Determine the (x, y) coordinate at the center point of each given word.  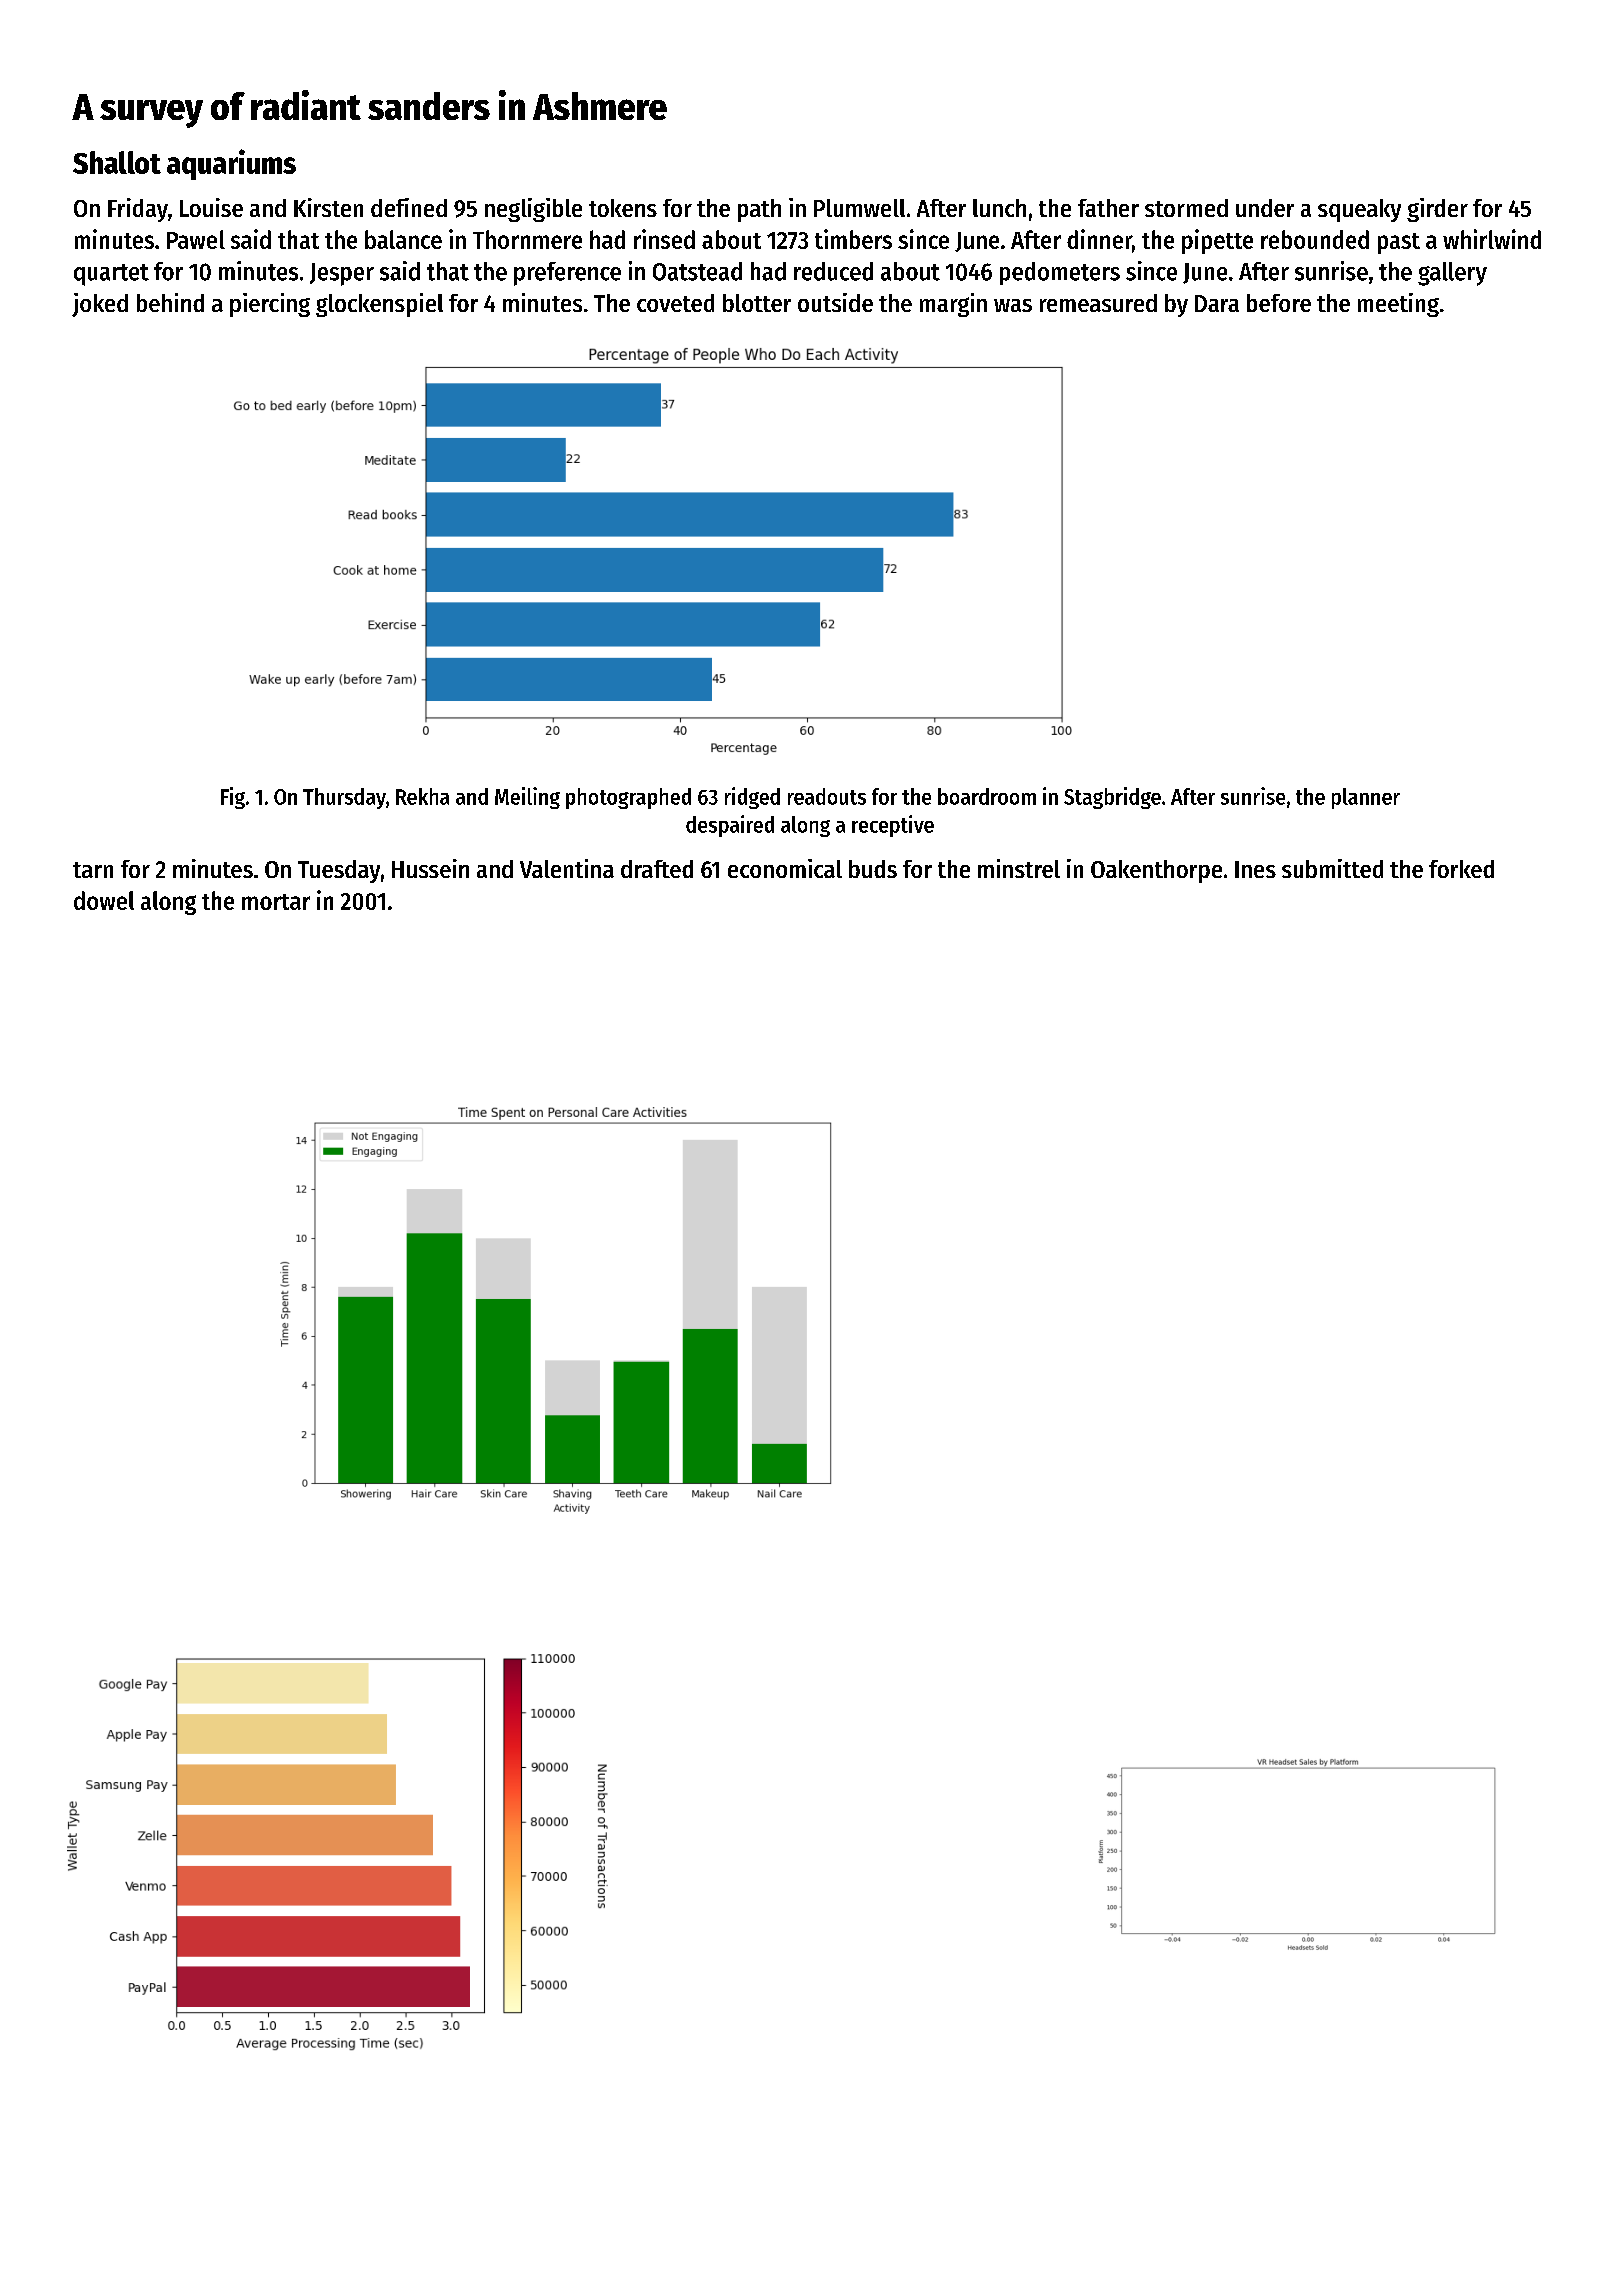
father (1108, 208)
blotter (757, 303)
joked (100, 305)
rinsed (664, 239)
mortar (276, 902)
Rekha (422, 796)
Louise (211, 207)
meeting (1398, 305)
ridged (752, 798)
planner (1366, 798)
